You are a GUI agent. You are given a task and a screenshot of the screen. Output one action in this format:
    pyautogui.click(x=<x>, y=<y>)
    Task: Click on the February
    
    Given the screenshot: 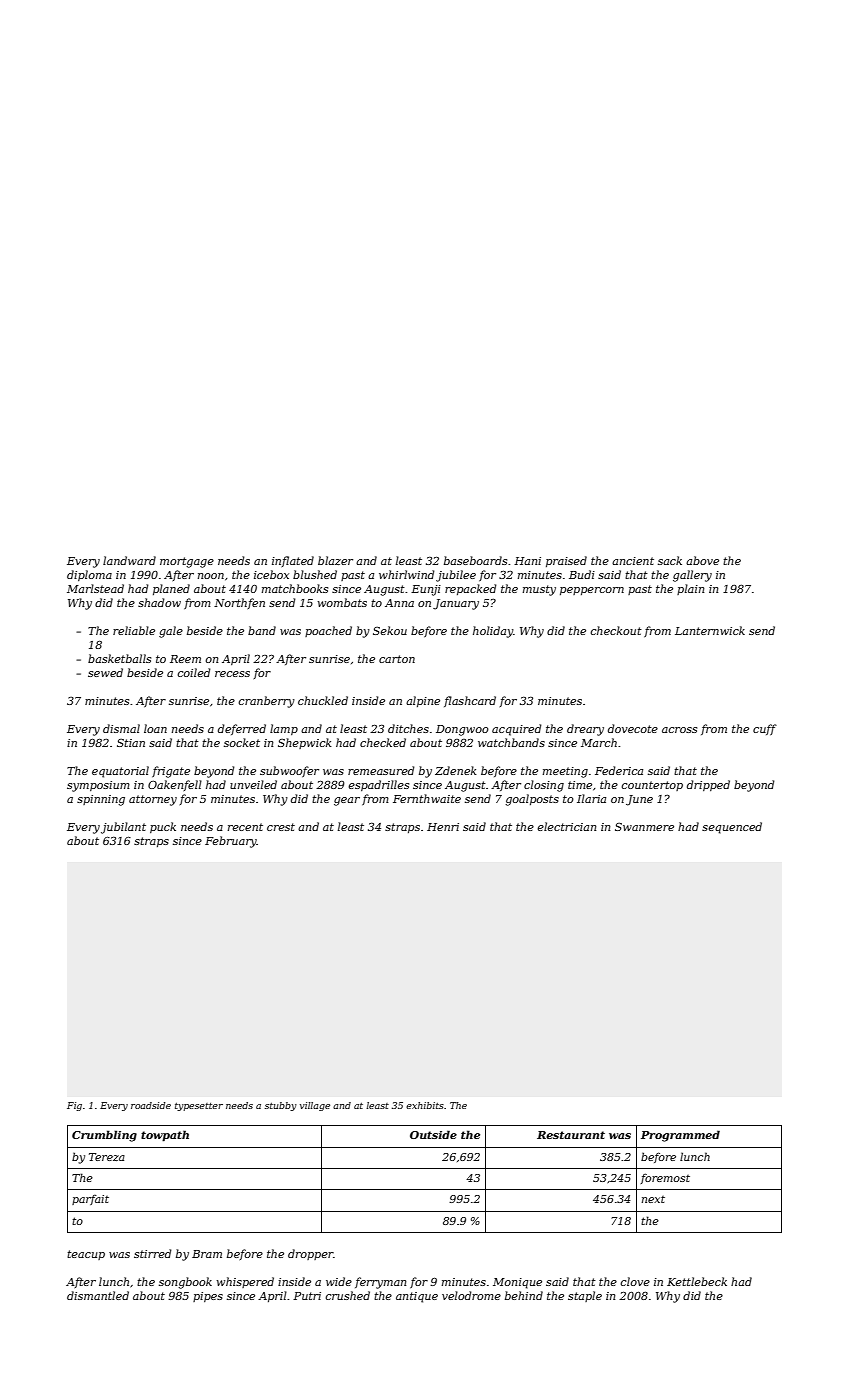 What is the action you would take?
    pyautogui.click(x=231, y=842)
